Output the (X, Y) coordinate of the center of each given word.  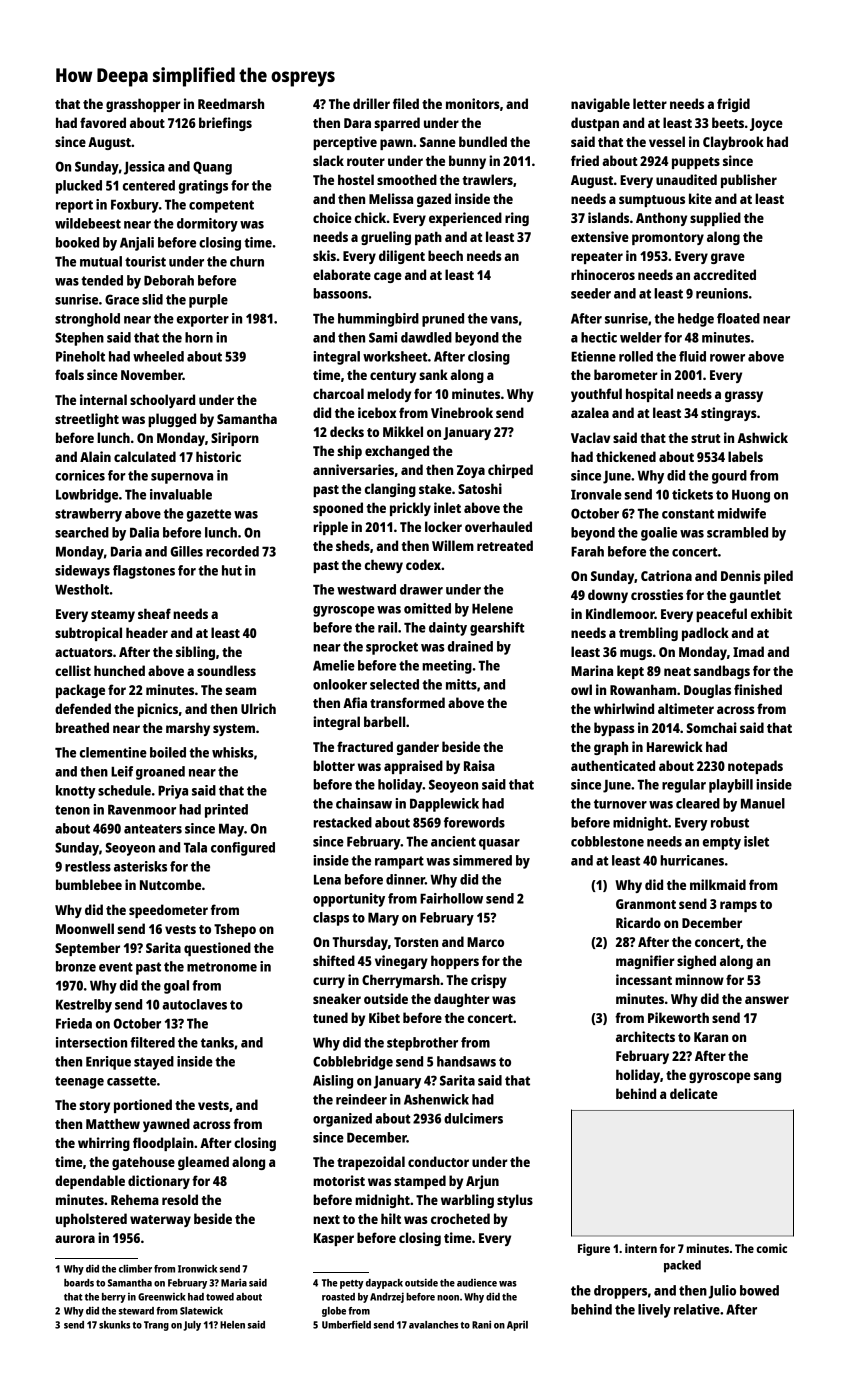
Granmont (646, 904)
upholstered (91, 1220)
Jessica (144, 168)
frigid (733, 105)
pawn (396, 144)
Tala (195, 847)
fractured (365, 746)
